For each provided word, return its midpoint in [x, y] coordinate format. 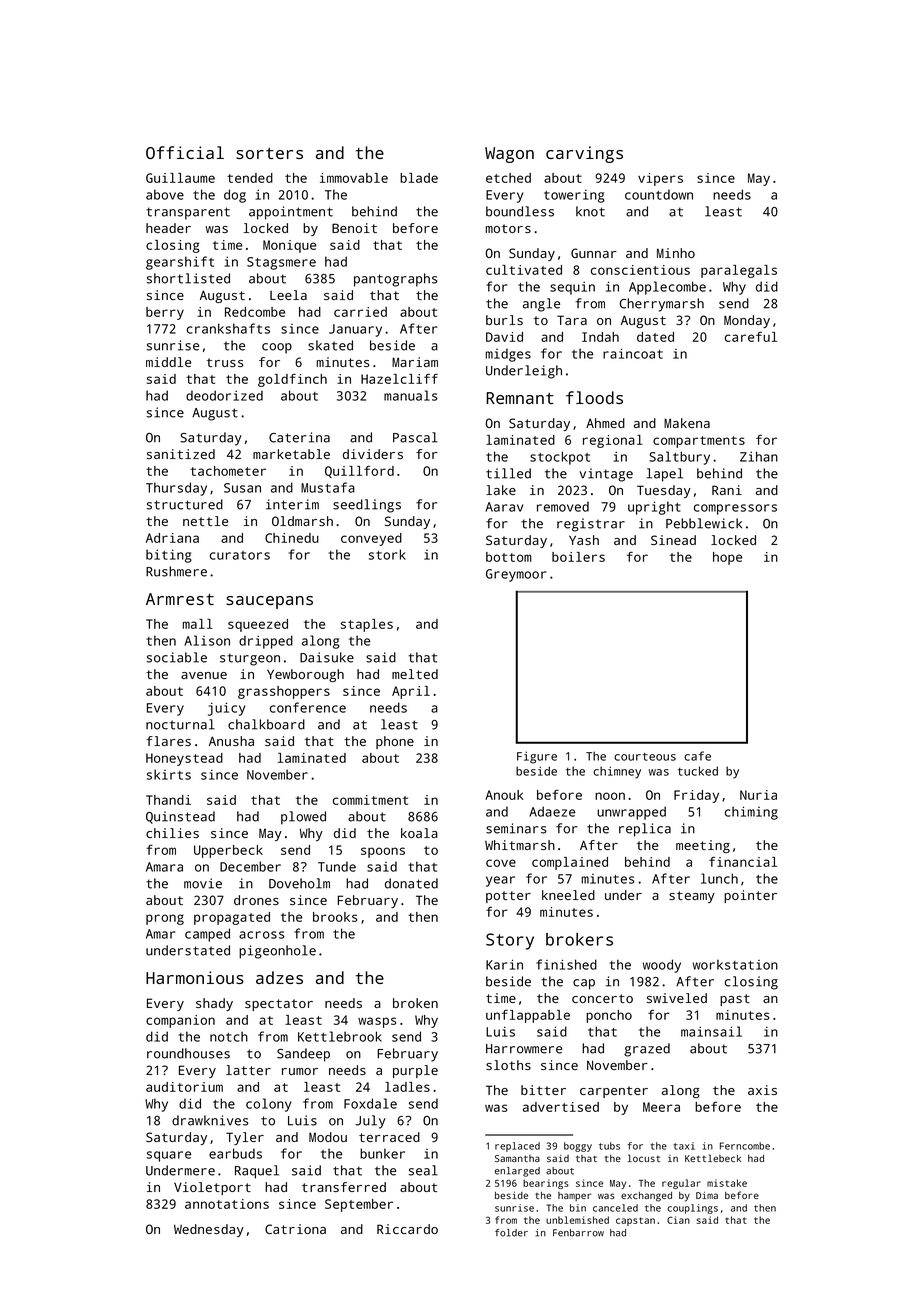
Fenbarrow [578, 1233]
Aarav [504, 507]
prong [165, 919]
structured [185, 504]
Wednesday [209, 1230]
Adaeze [552, 811]
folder [511, 1233]
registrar [591, 525]
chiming [751, 813]
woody [662, 966]
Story [510, 941]
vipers [660, 179]
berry [165, 313]
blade [419, 178]
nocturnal [180, 724]
